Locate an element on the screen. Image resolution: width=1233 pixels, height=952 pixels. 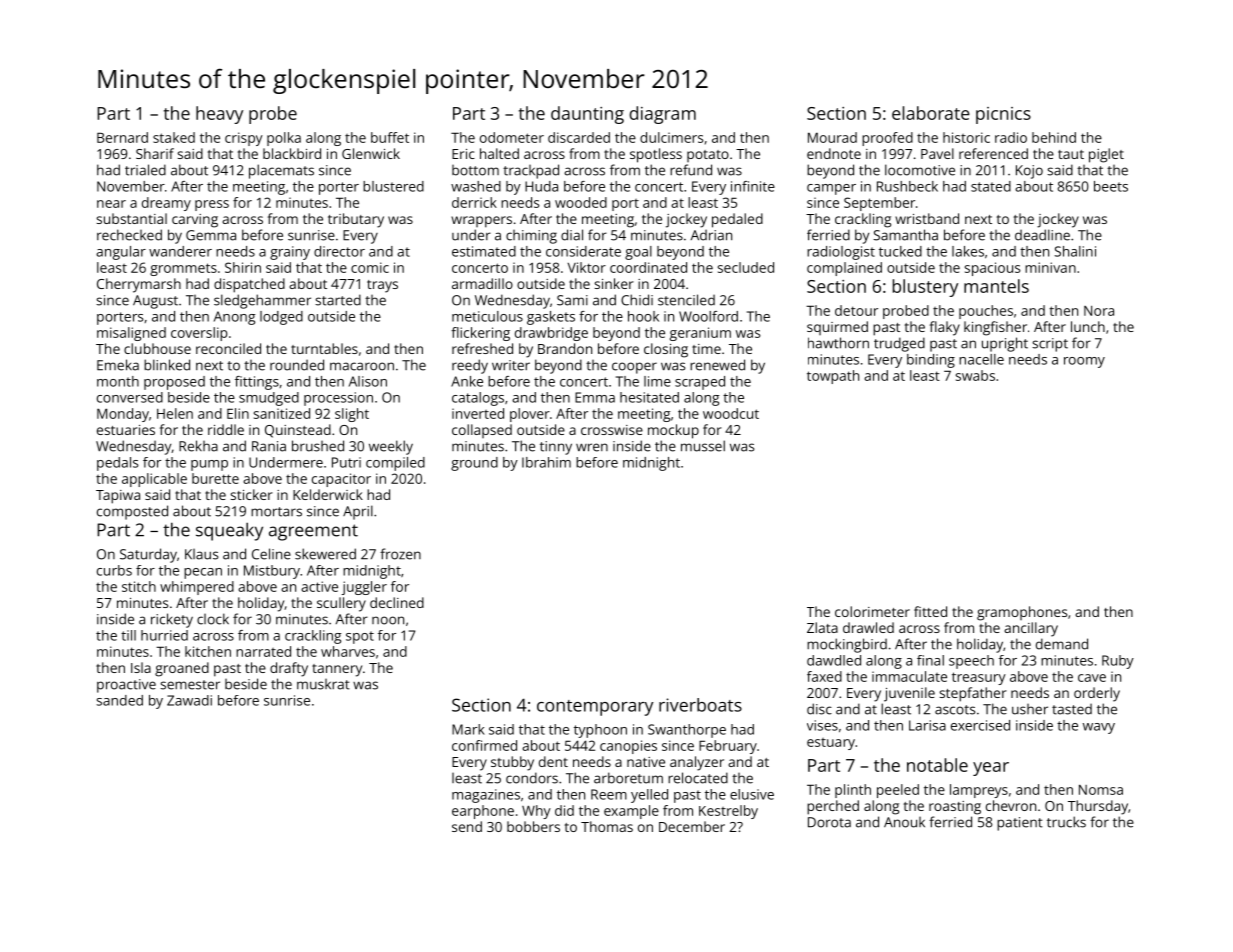
Rushbeck is located at coordinates (907, 186).
